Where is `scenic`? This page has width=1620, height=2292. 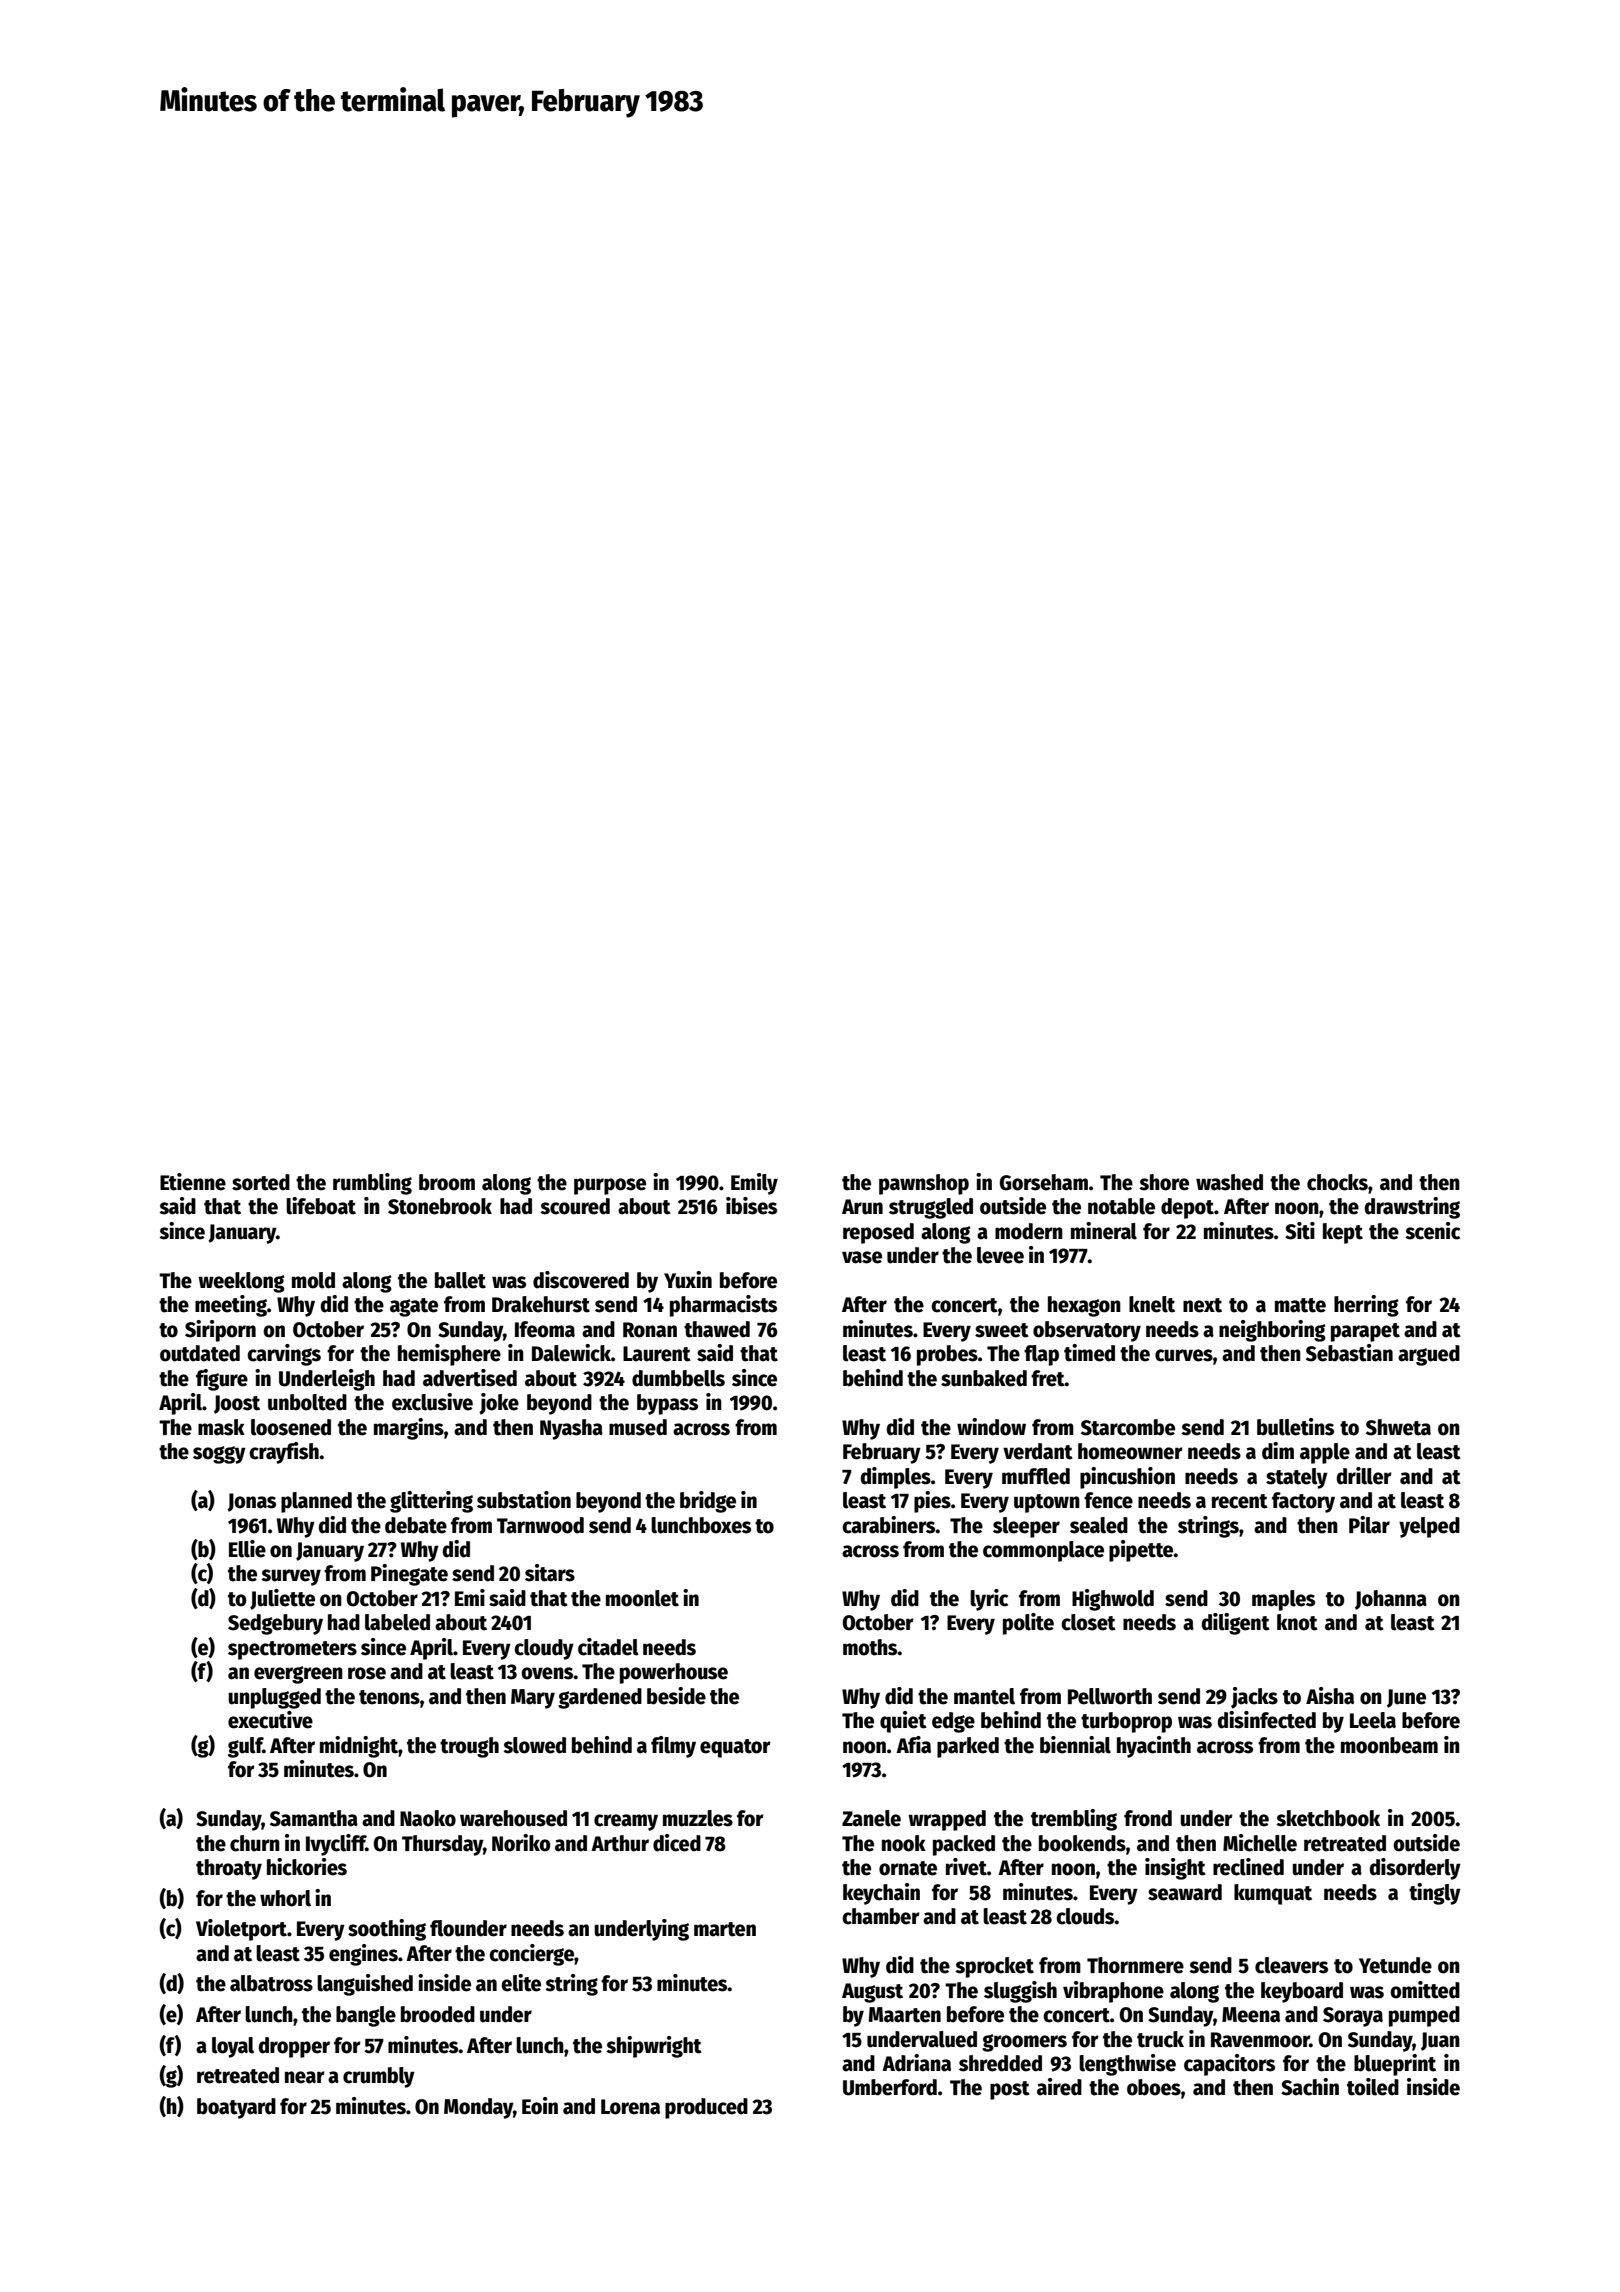
scenic is located at coordinates (1432, 1231).
